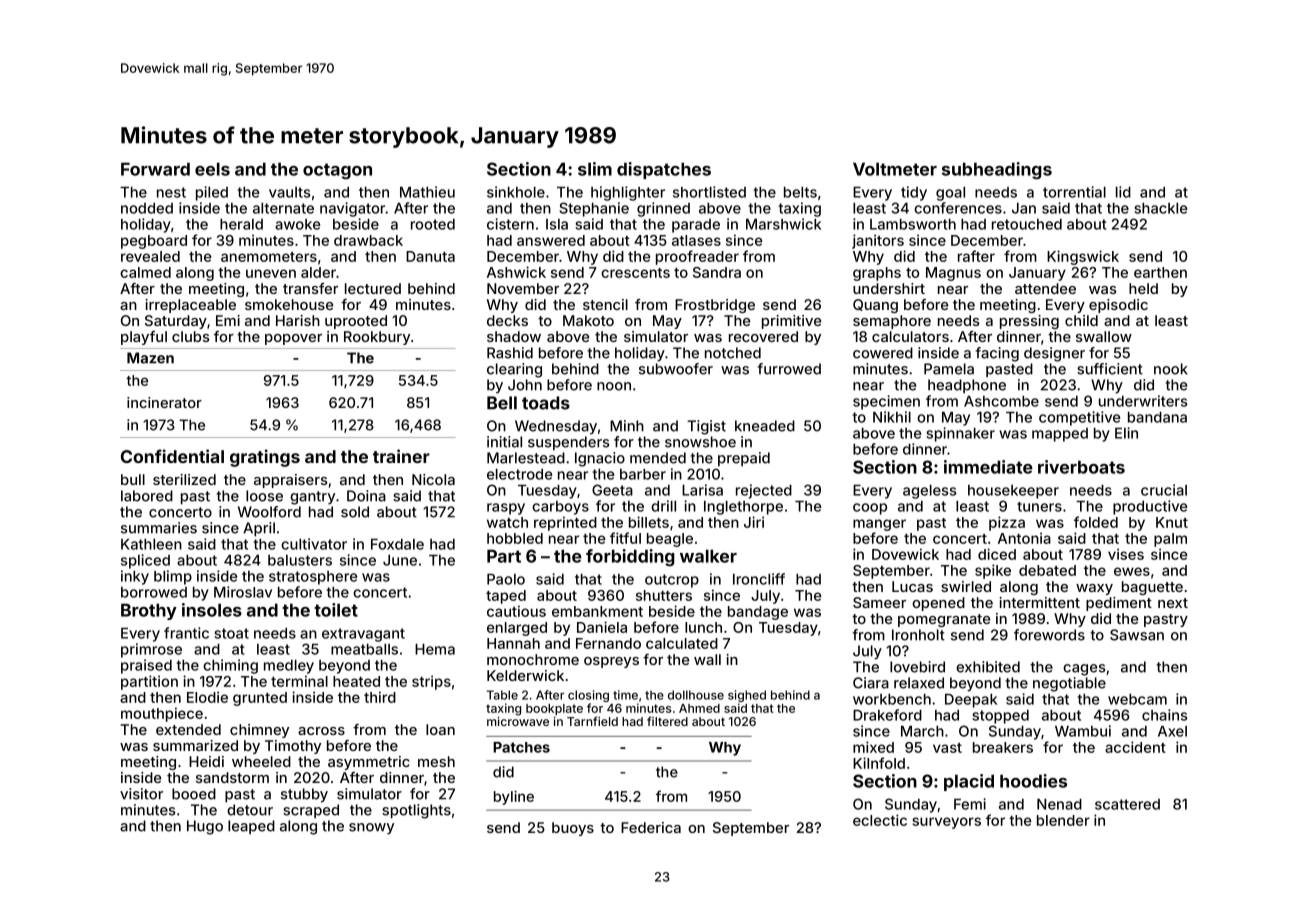 Image resolution: width=1308 pixels, height=924 pixels. I want to click on parade, so click(696, 226).
